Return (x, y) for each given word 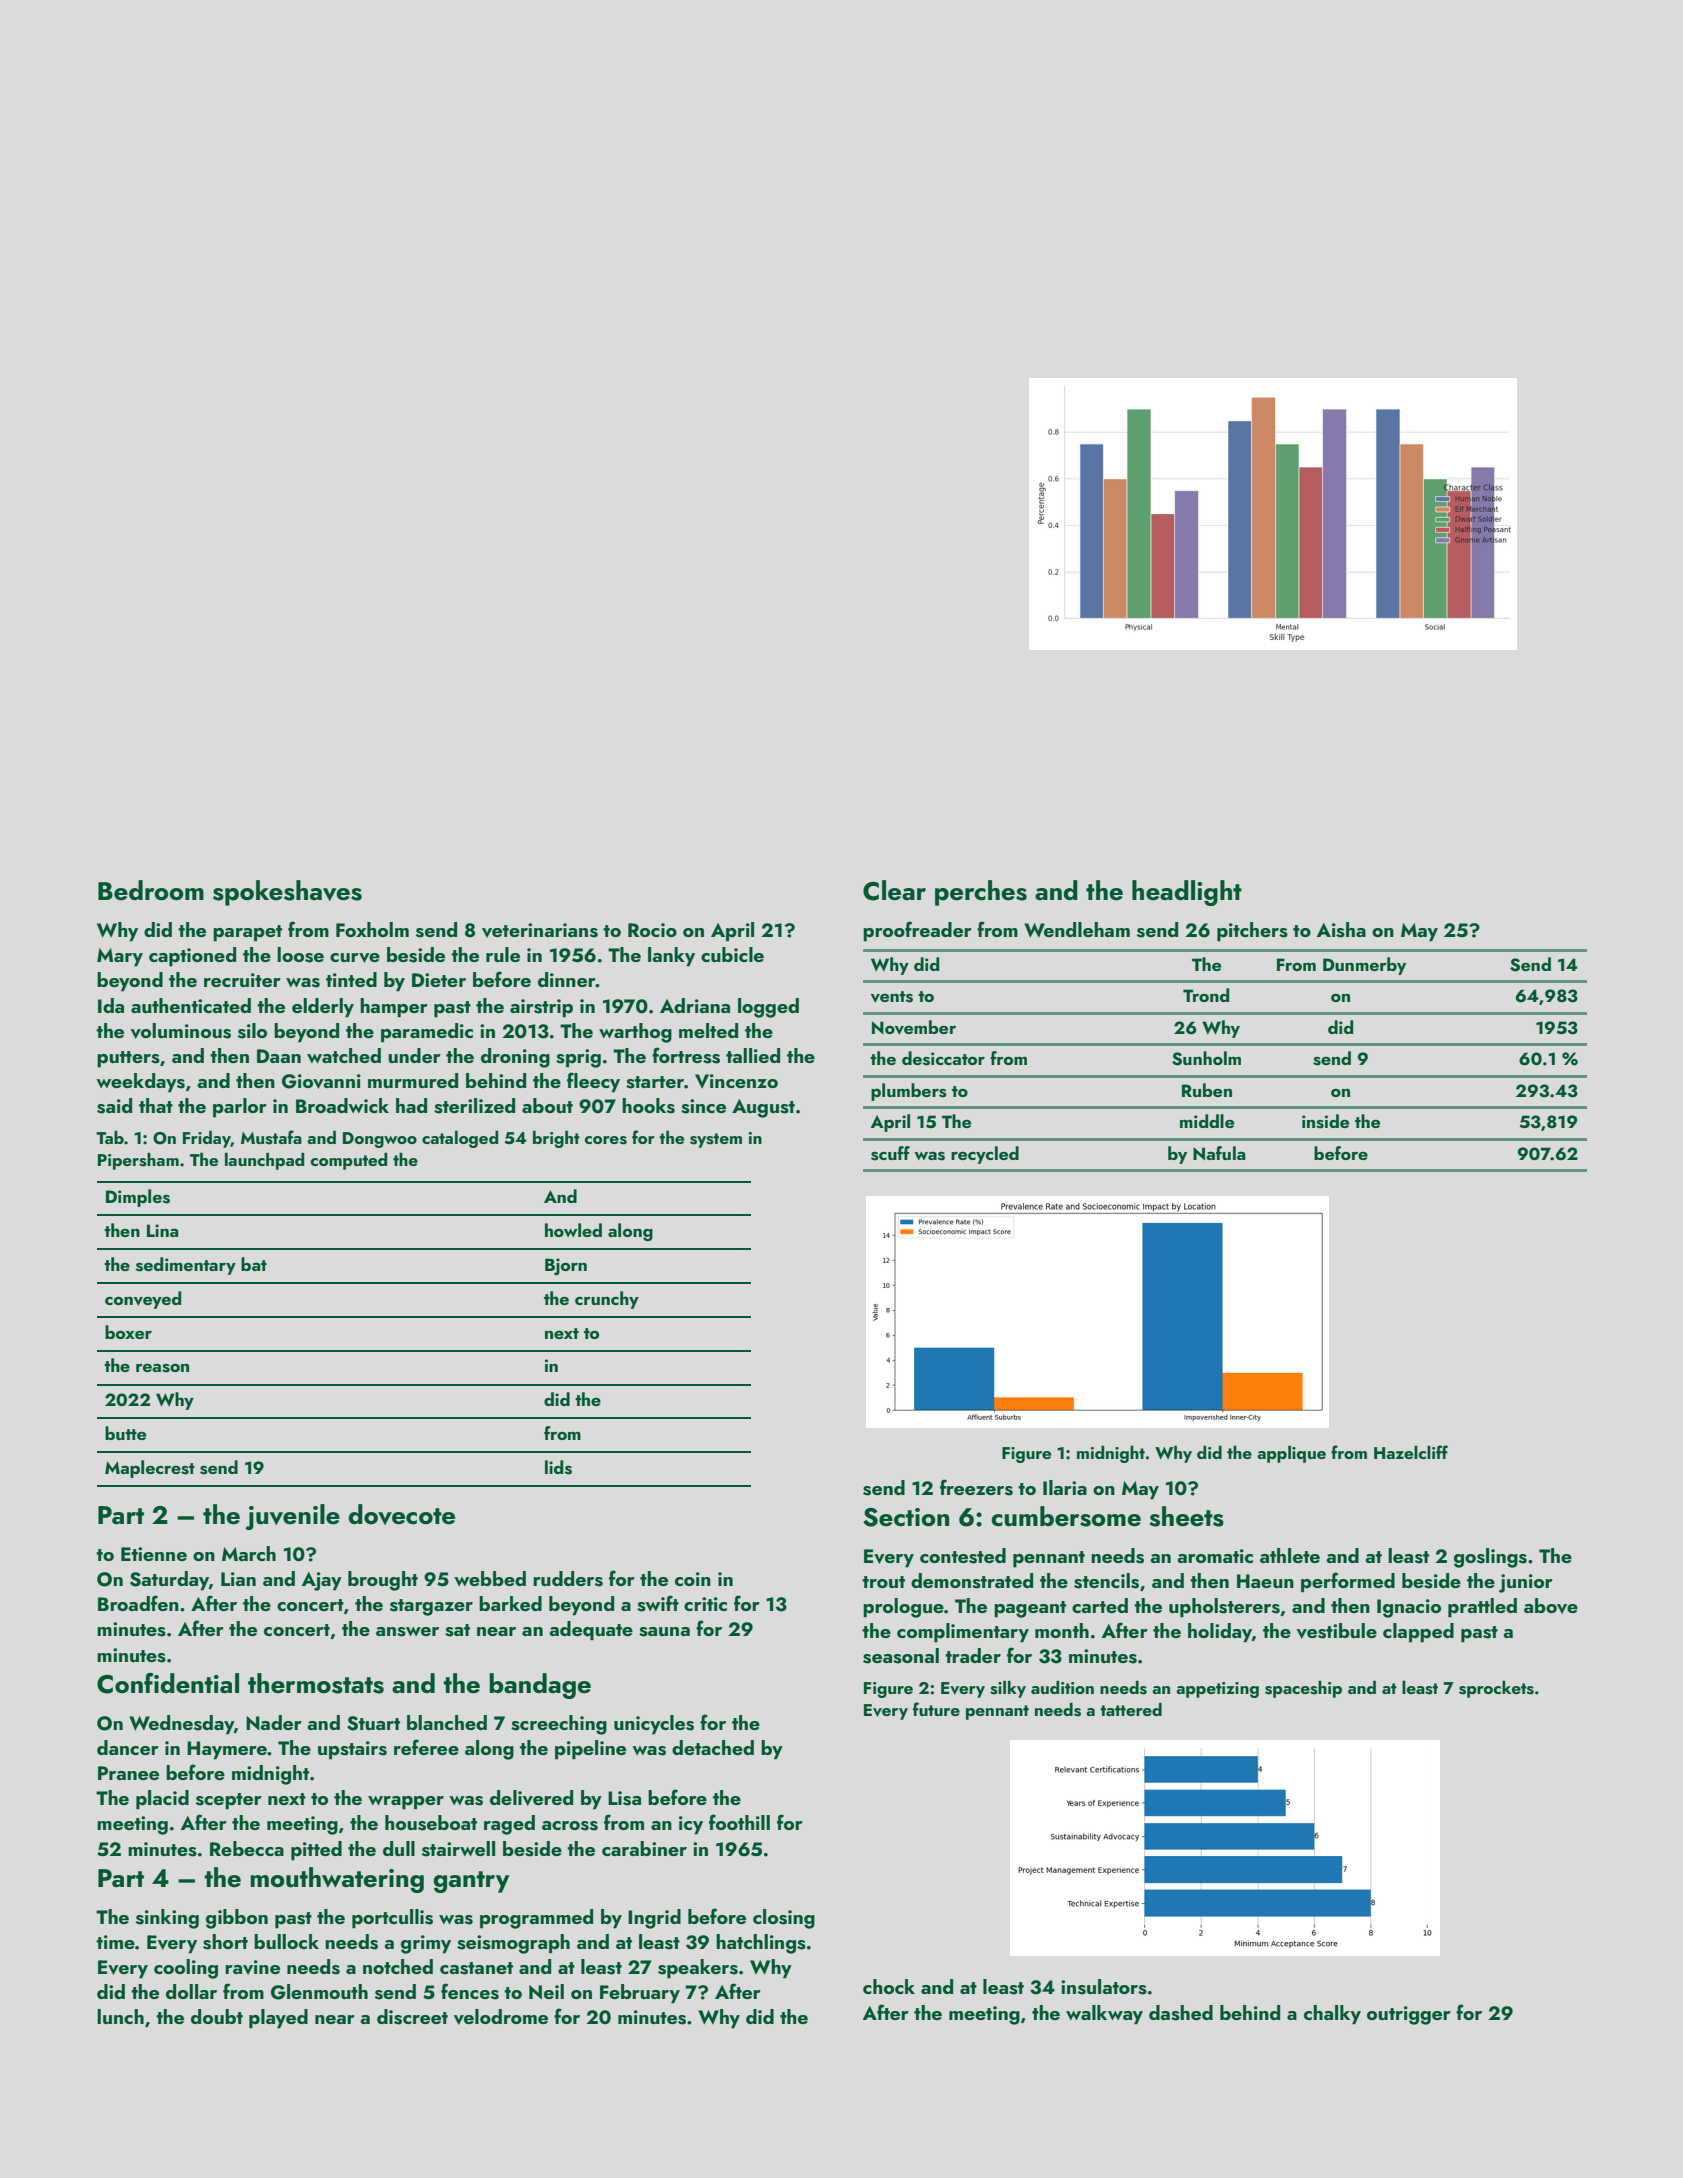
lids (558, 1467)
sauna (664, 1632)
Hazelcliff (1411, 1452)
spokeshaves (287, 893)
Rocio (652, 930)
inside (1325, 1121)
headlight (1187, 893)
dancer (128, 1747)
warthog (635, 1033)
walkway (1104, 2015)
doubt (217, 2016)
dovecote (401, 1514)
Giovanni (321, 1081)
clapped (1418, 1633)
